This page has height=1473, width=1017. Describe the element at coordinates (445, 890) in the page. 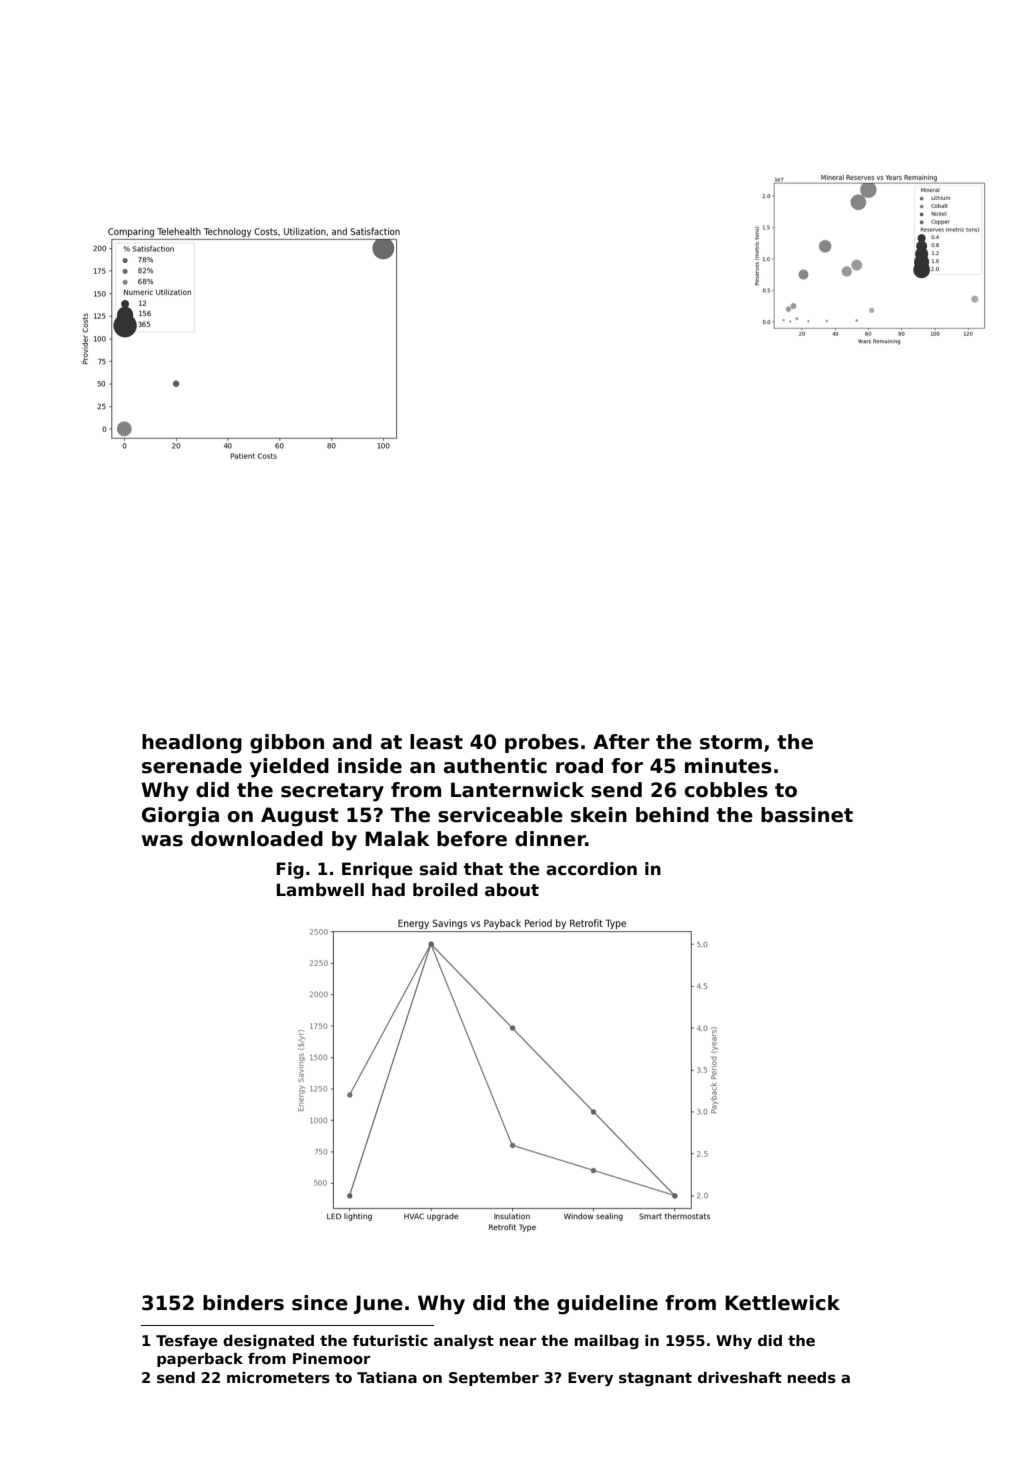

I see `broiled` at that location.
